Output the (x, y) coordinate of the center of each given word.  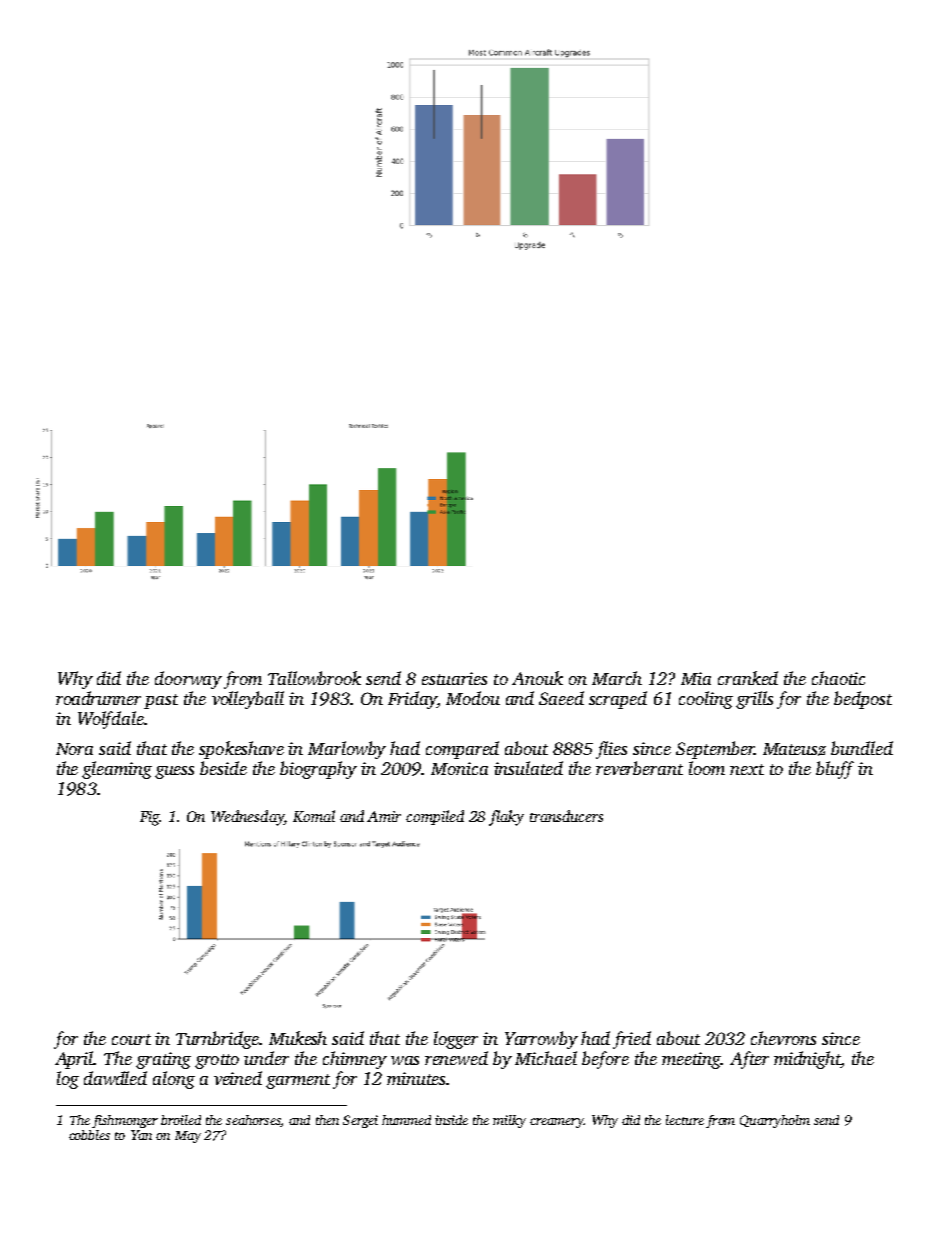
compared (462, 750)
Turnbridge (217, 1040)
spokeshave (241, 750)
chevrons (783, 1038)
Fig (150, 818)
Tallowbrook (314, 678)
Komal (314, 816)
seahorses (253, 1120)
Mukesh (298, 1038)
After (749, 1060)
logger (456, 1040)
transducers (566, 816)
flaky (506, 818)
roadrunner (98, 698)
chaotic (838, 678)
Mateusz (794, 749)
